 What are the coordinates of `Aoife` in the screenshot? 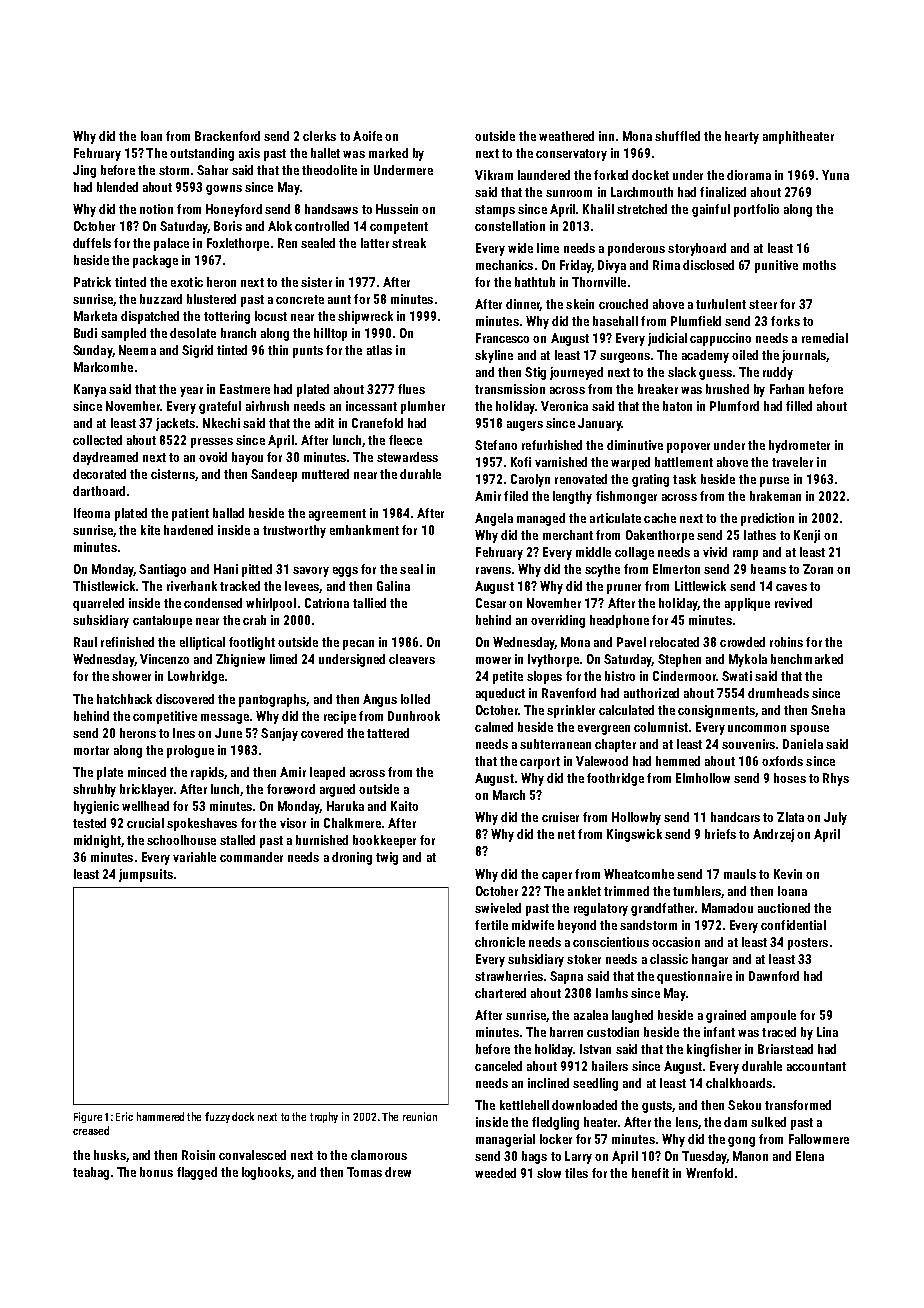 It's located at (367, 136).
